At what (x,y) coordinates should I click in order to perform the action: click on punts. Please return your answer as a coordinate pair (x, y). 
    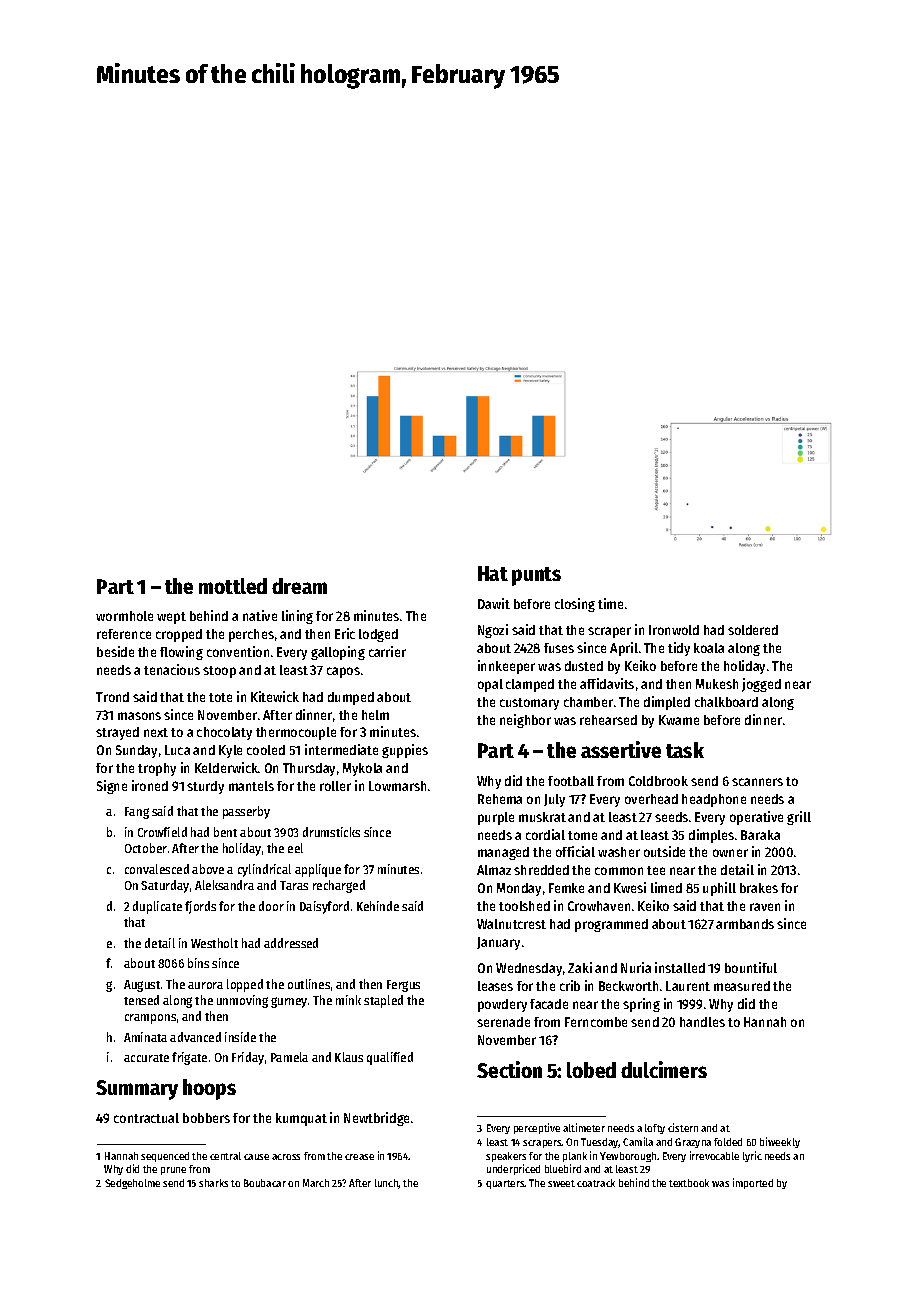
    Looking at the image, I should click on (536, 576).
